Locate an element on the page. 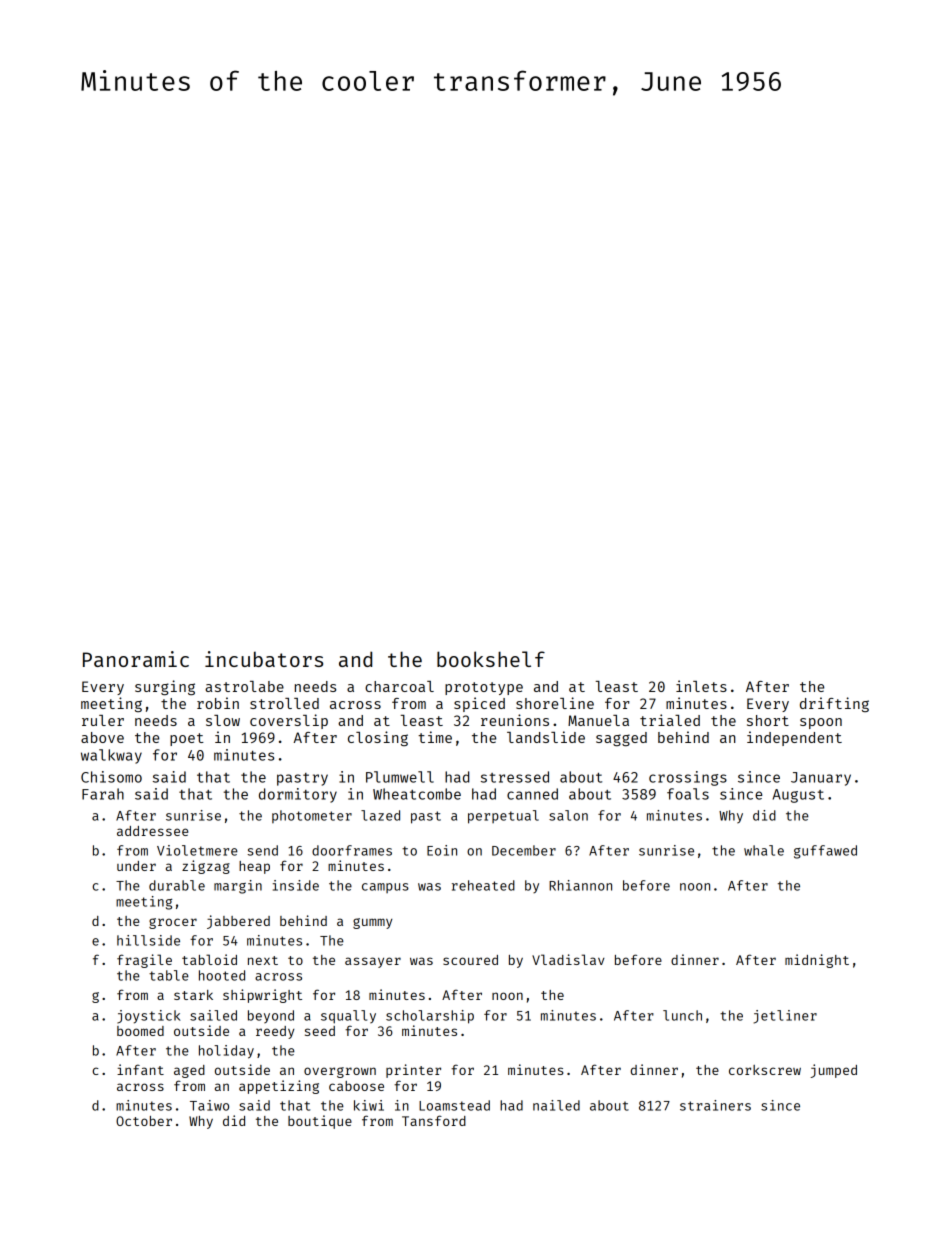  Rhiannon is located at coordinates (580, 885).
